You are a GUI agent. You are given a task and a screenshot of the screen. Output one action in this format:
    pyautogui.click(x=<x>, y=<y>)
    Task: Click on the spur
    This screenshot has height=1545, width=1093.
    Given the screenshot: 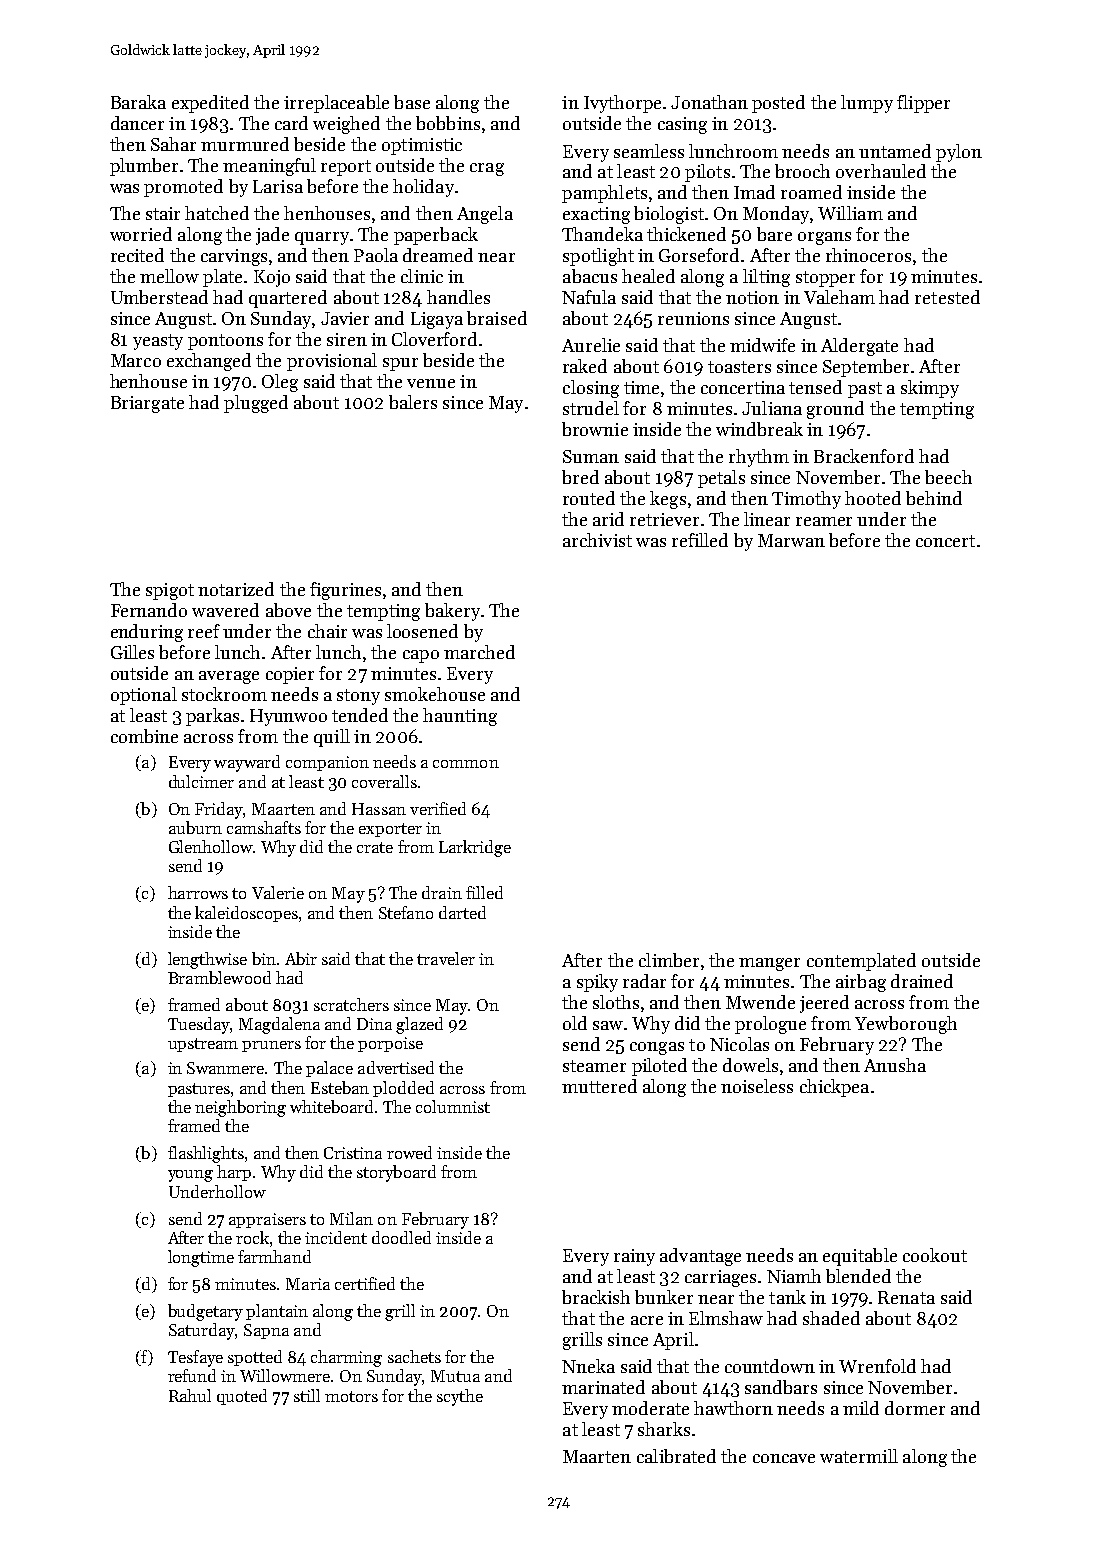 What is the action you would take?
    pyautogui.click(x=400, y=364)
